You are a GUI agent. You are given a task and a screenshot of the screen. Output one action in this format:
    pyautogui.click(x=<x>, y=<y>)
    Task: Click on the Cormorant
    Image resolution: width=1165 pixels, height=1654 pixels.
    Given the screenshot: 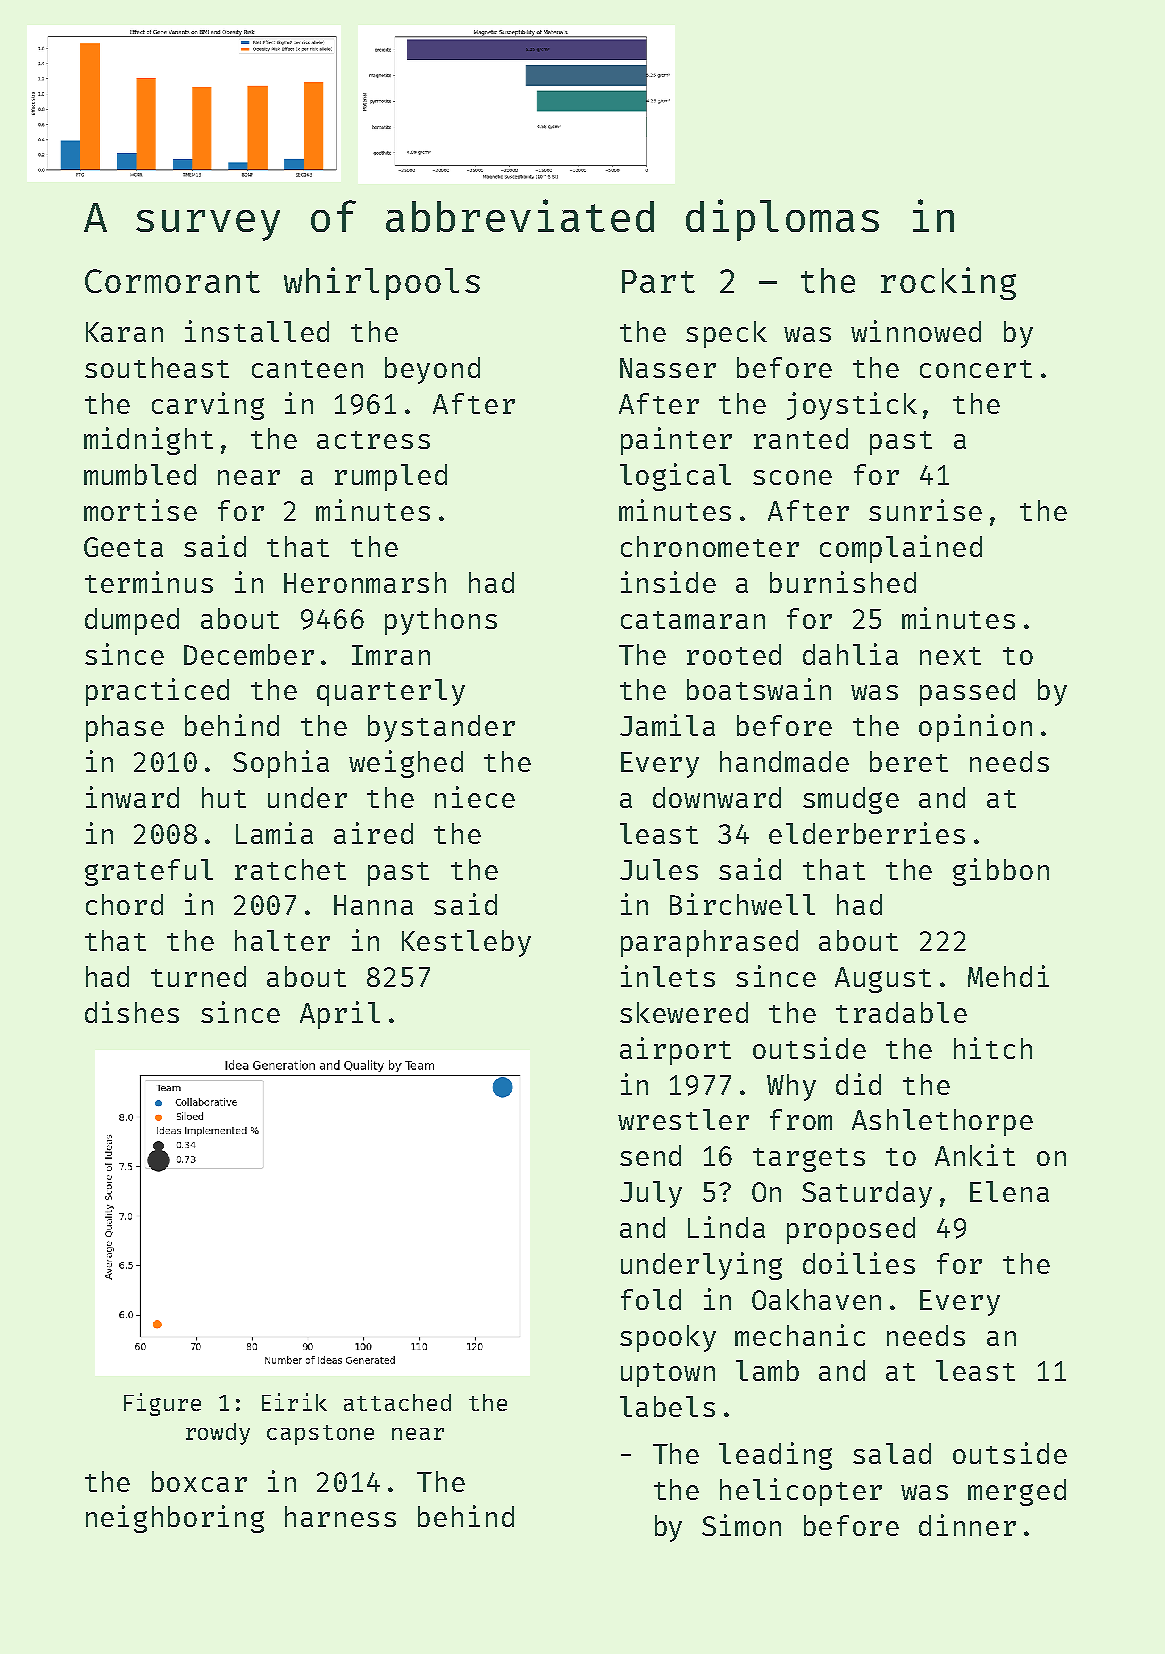 What is the action you would take?
    pyautogui.click(x=172, y=281)
